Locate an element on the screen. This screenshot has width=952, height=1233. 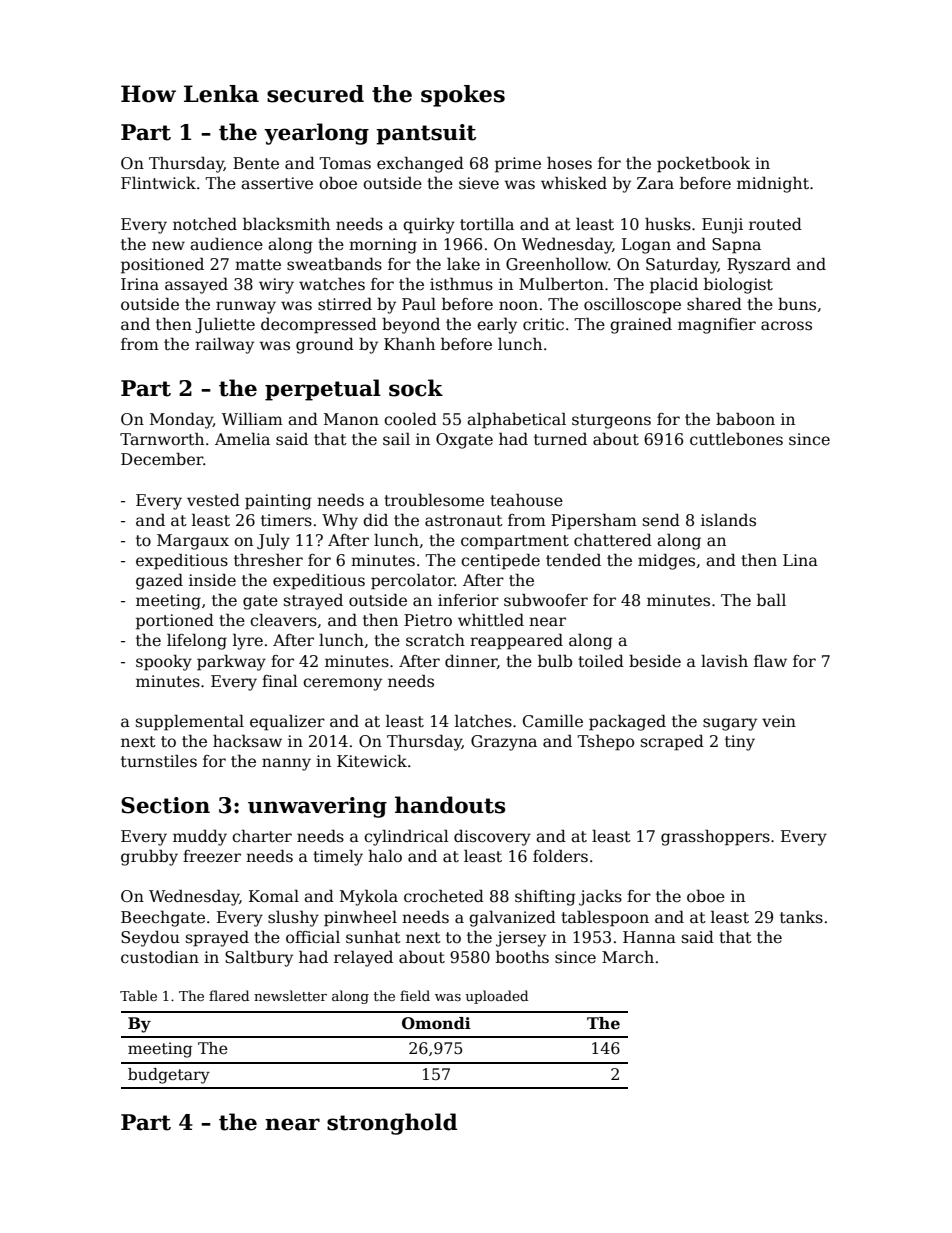
midnight is located at coordinates (773, 184).
